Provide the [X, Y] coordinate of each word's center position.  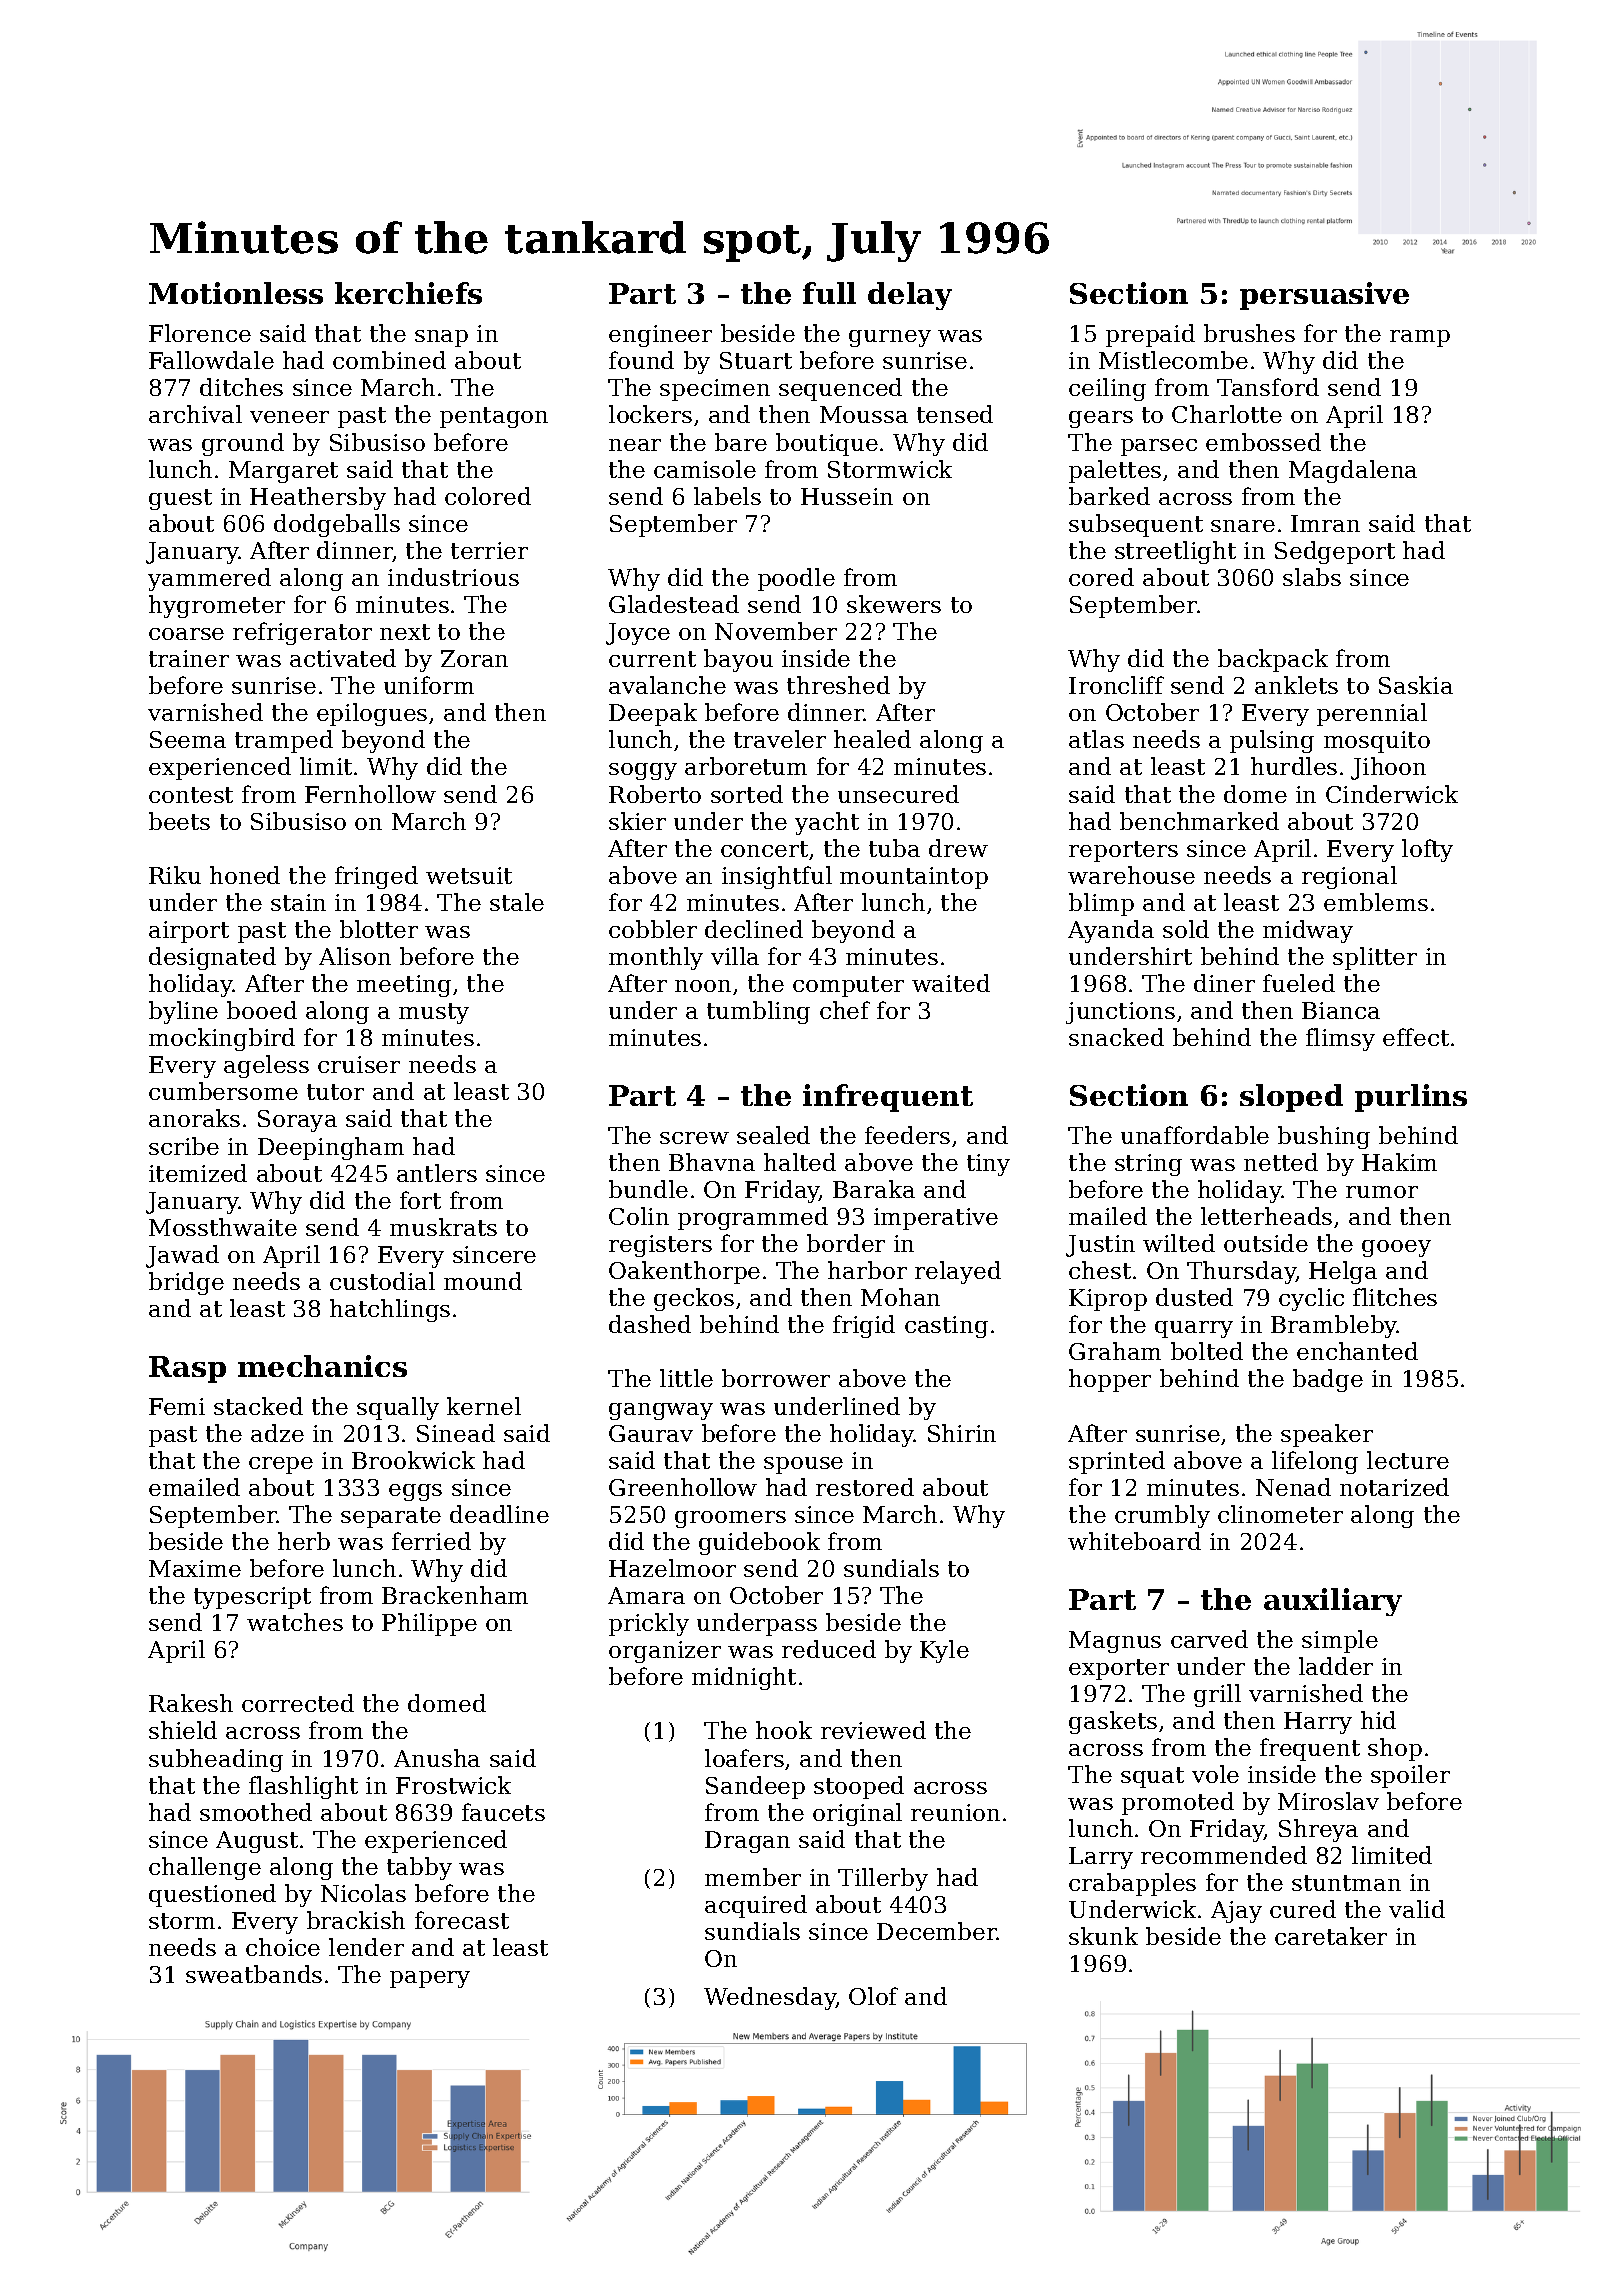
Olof [873, 1996]
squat [1152, 1777]
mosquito [1377, 742]
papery [430, 1979]
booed [262, 1010]
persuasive [1324, 296]
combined [389, 360]
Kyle [944, 1651]
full [829, 293]
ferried [431, 1541]
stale [517, 902]
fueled [1299, 983]
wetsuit [469, 875]
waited [951, 983]
